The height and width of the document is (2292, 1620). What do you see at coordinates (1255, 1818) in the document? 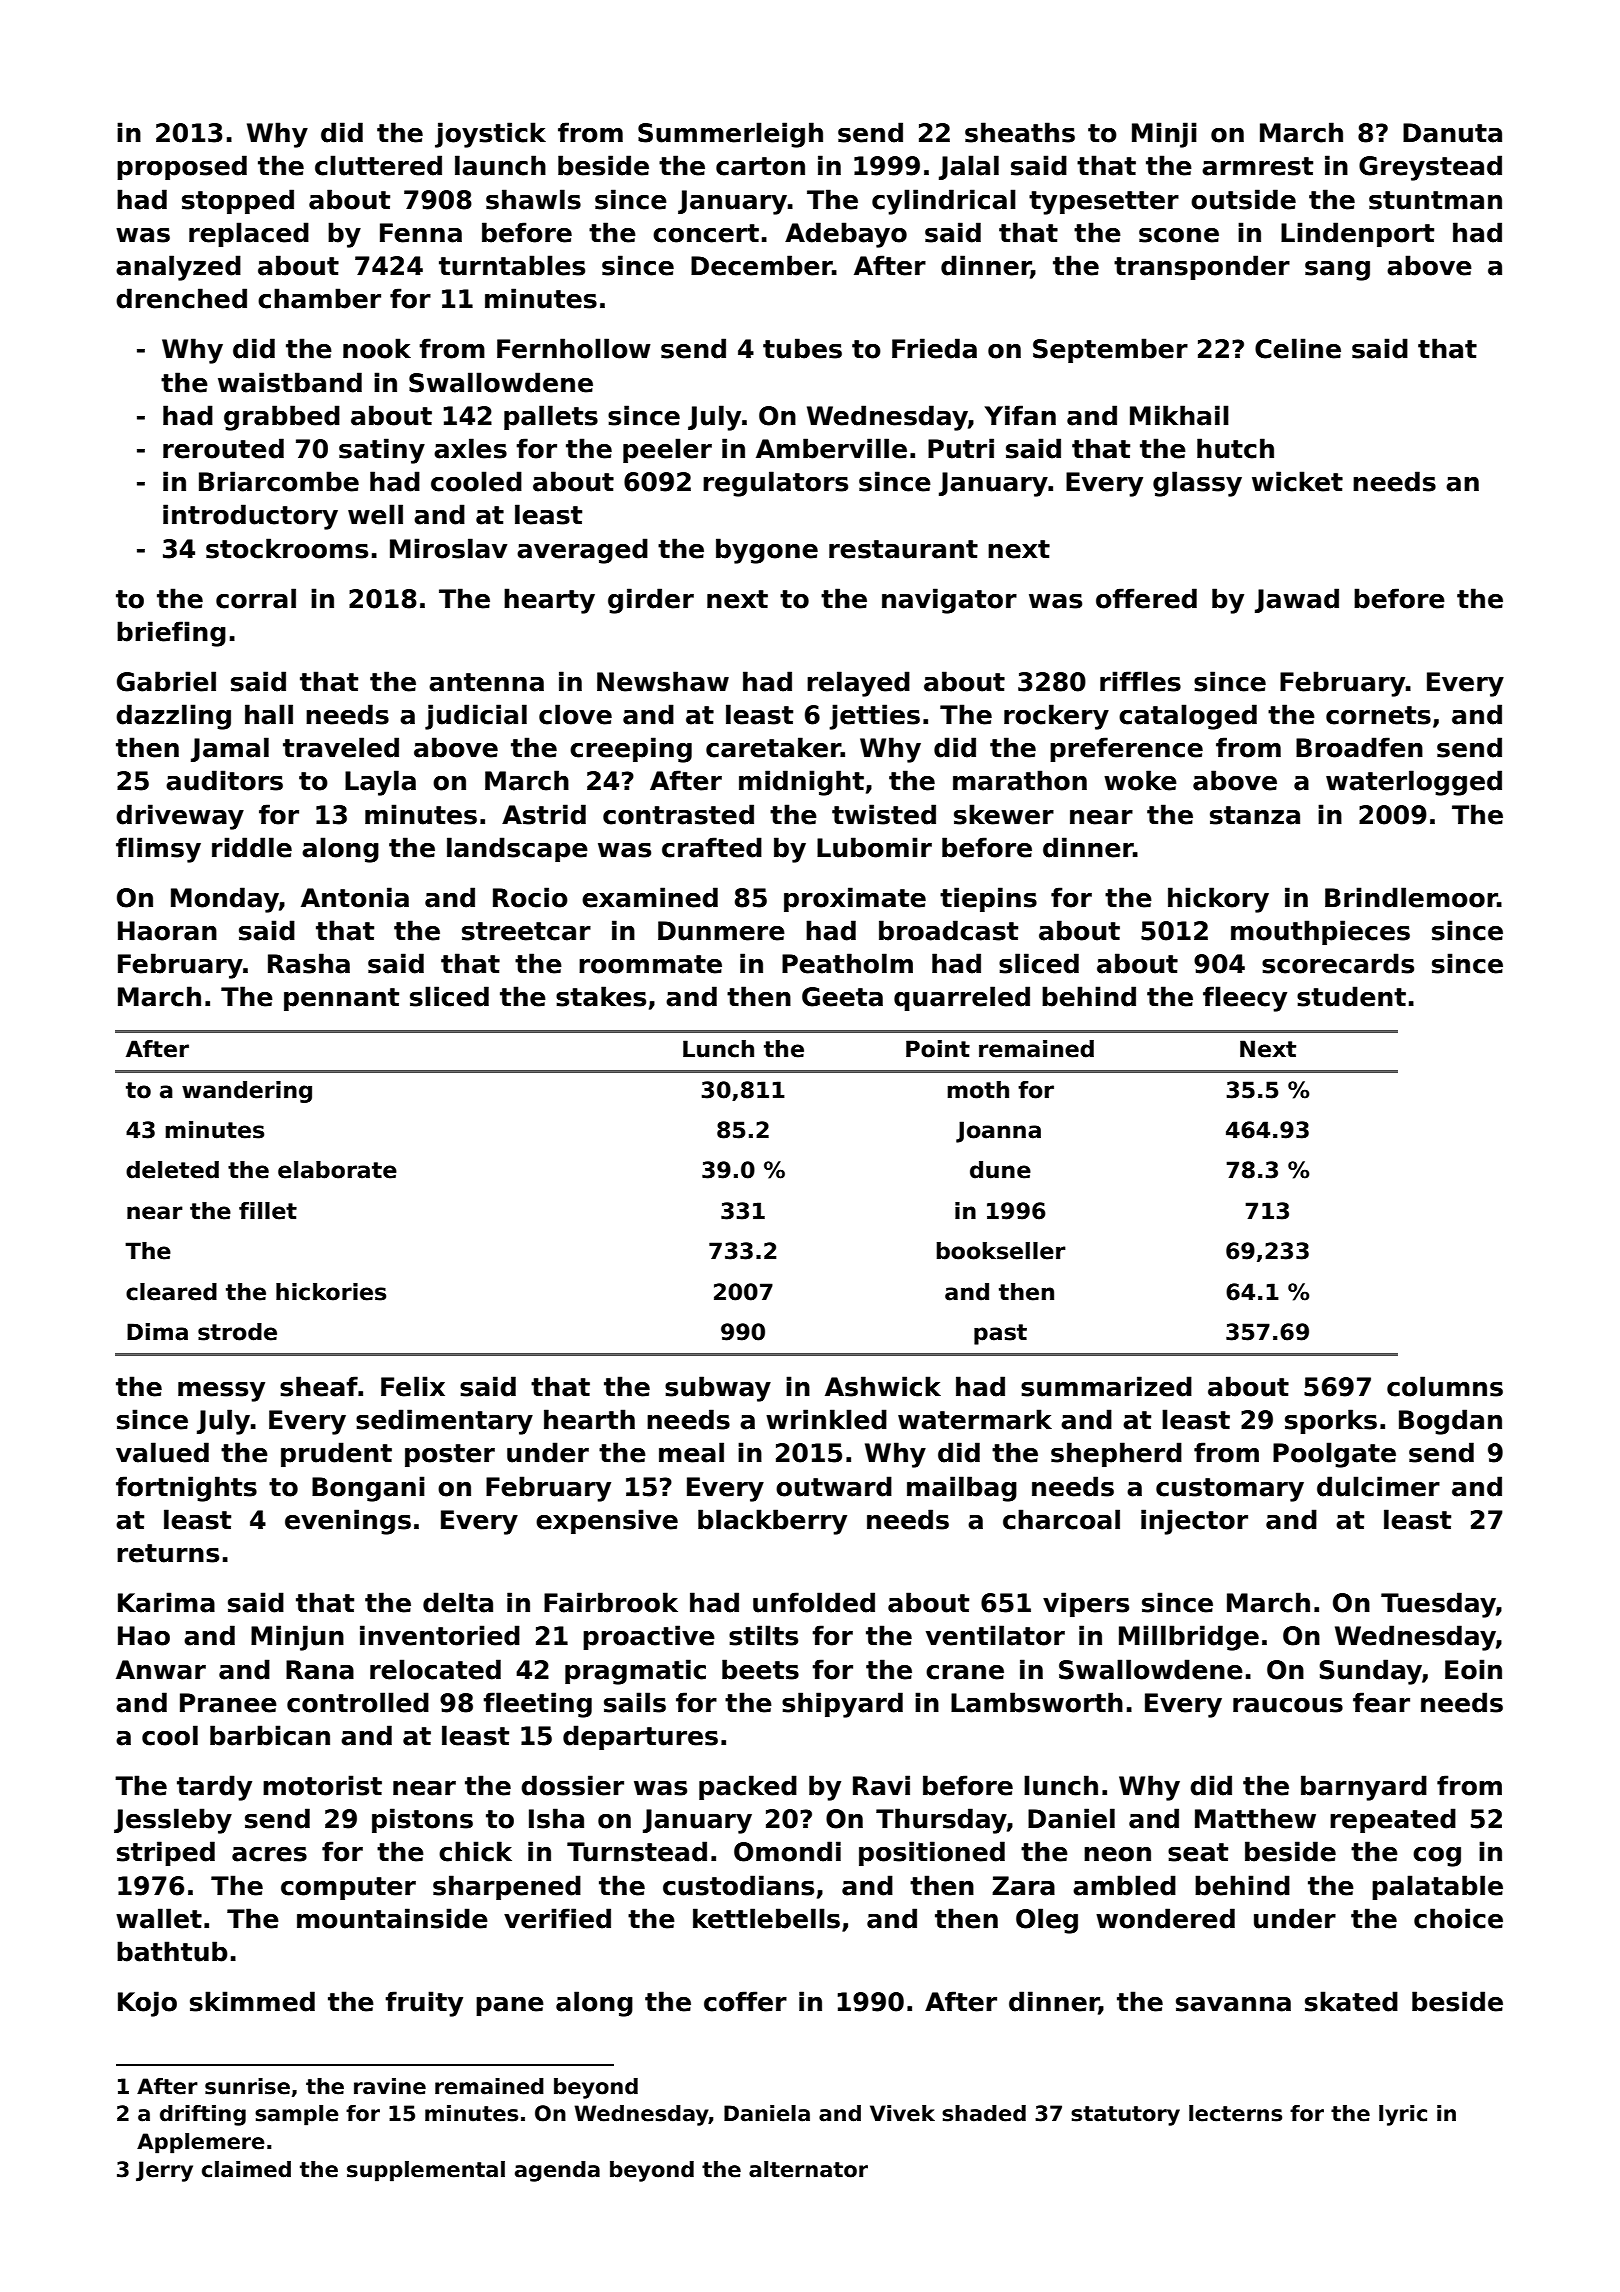
I see `Matthew` at bounding box center [1255, 1818].
